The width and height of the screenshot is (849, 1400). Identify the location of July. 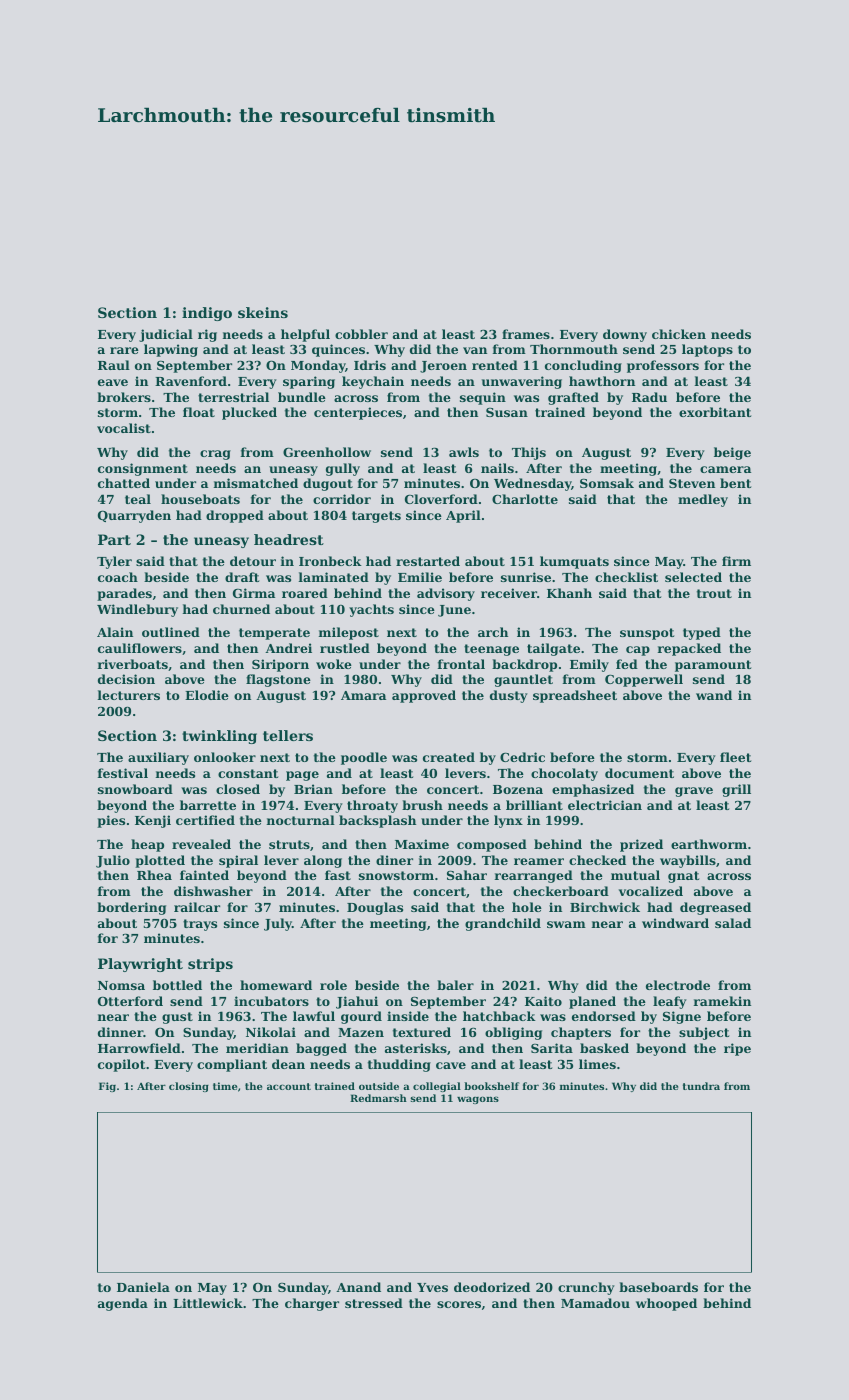
(278, 924).
